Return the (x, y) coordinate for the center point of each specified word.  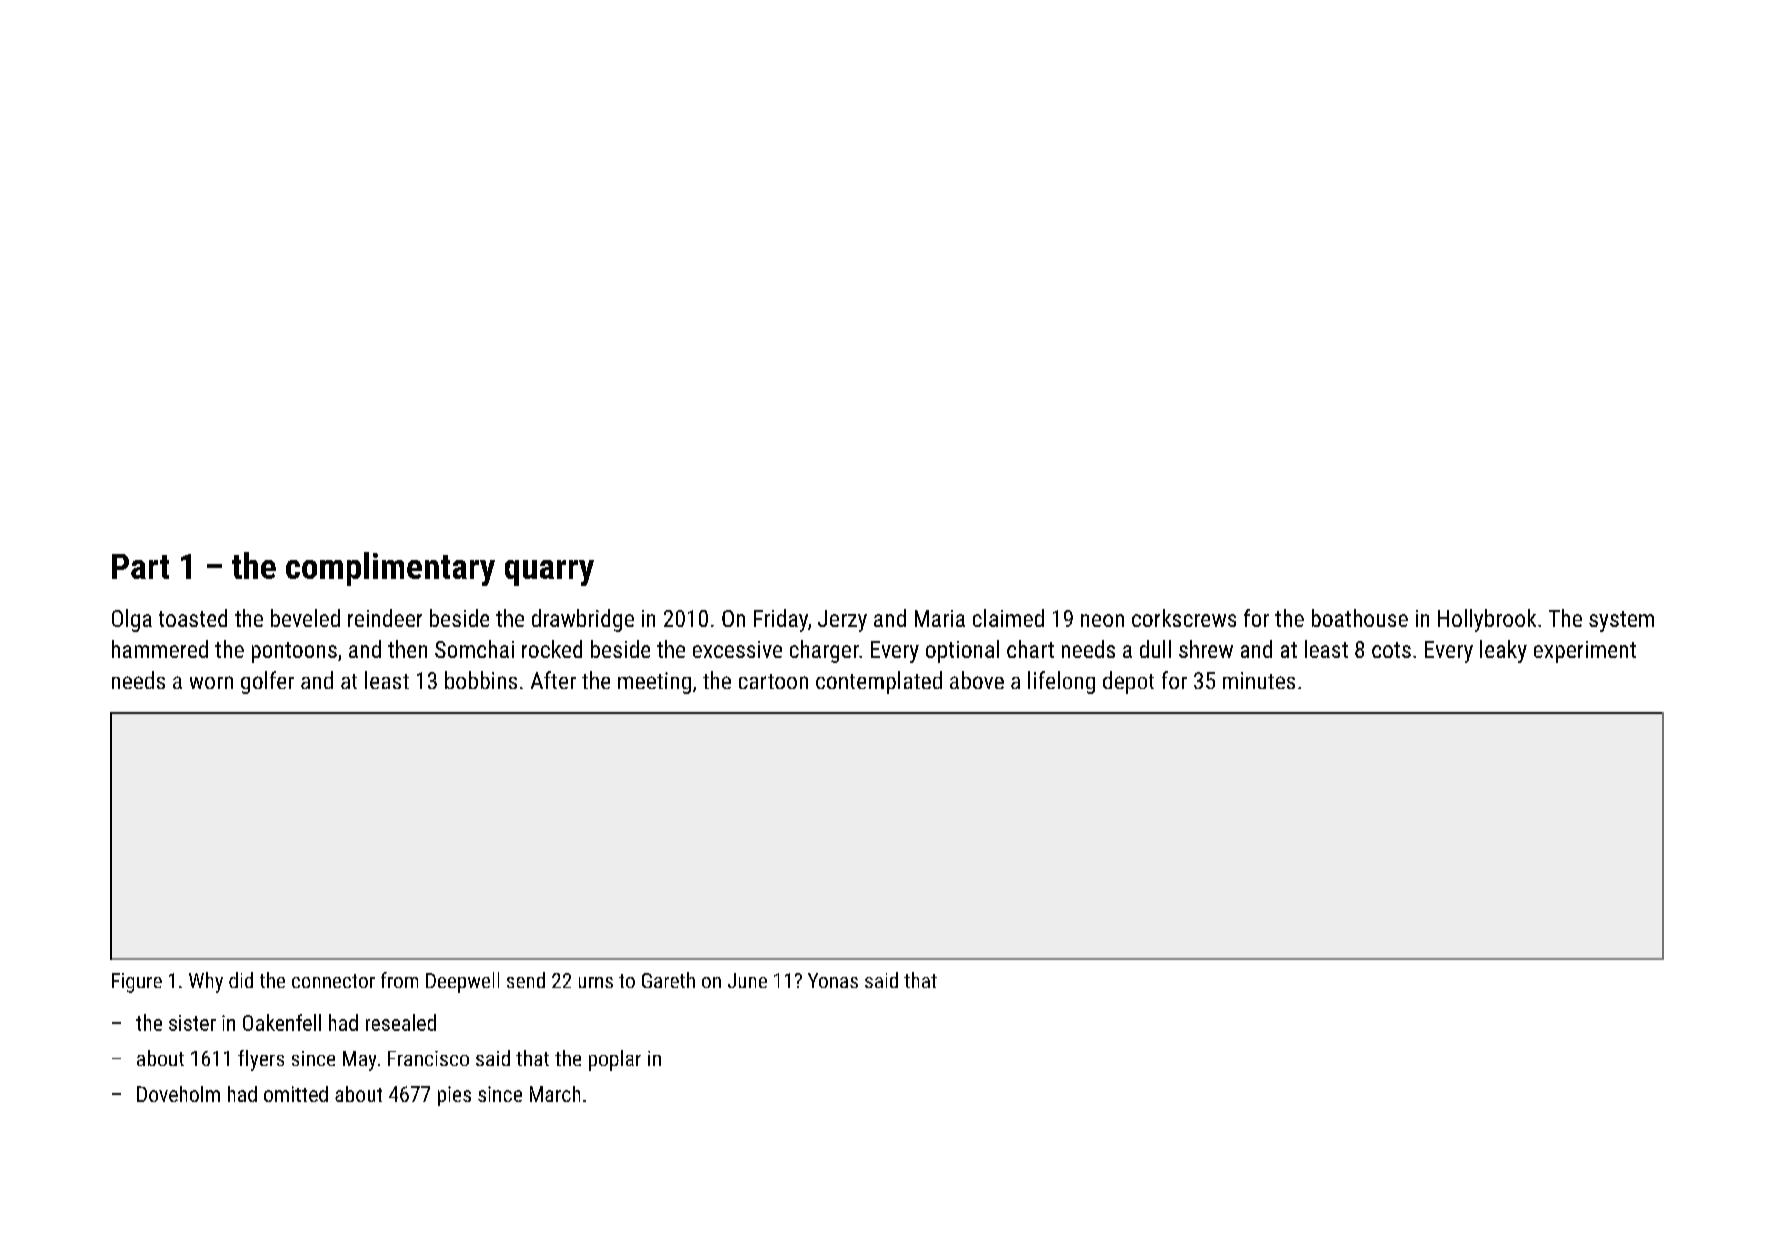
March (555, 1094)
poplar (615, 1060)
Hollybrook (1487, 620)
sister (192, 1023)
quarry (549, 573)
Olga (132, 620)
